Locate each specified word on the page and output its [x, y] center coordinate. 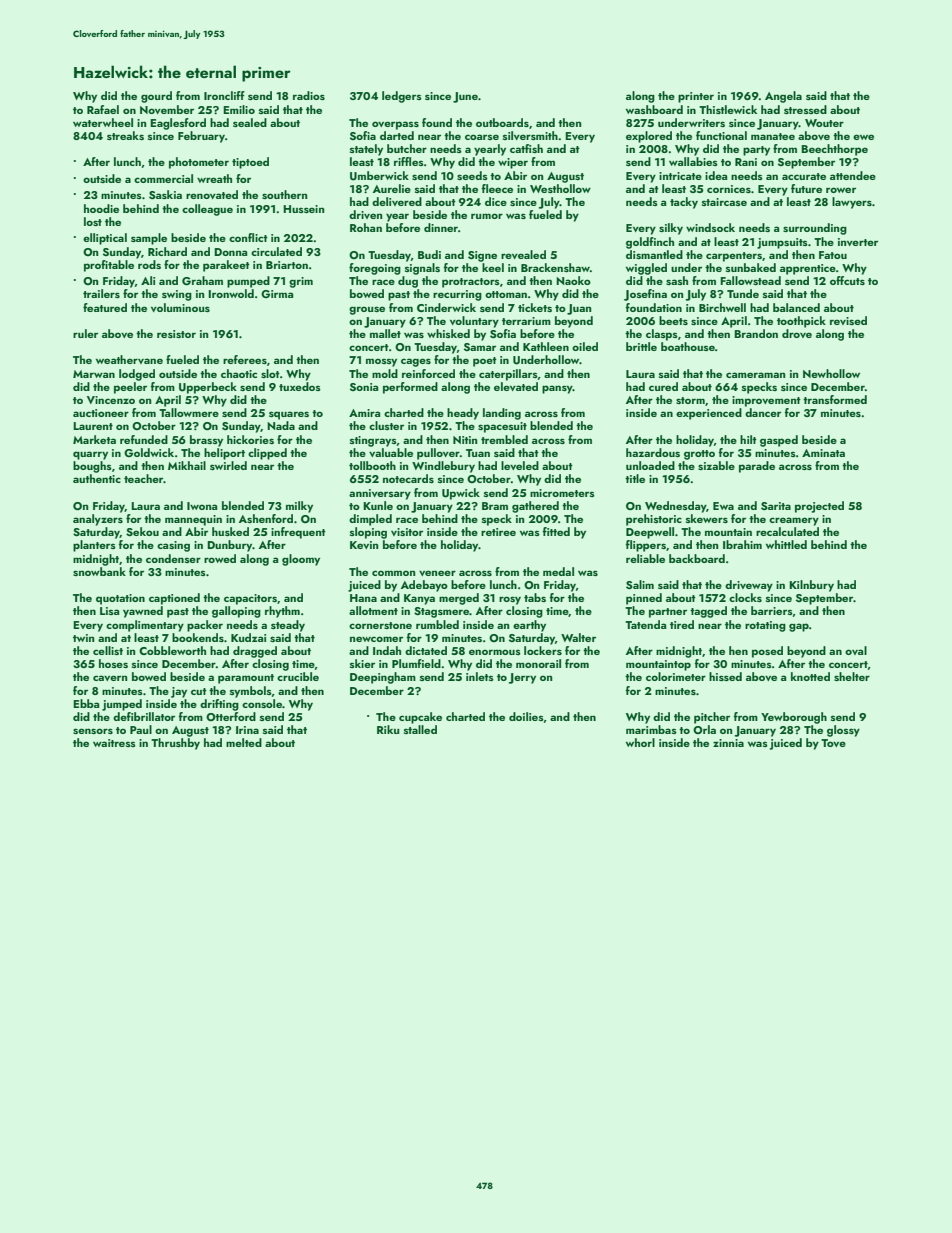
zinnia [728, 743]
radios [309, 95]
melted [244, 742]
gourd [156, 97]
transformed [835, 399]
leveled [520, 465]
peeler [130, 388]
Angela [783, 97]
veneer [437, 573]
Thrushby [175, 744]
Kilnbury [811, 586]
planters [94, 546]
